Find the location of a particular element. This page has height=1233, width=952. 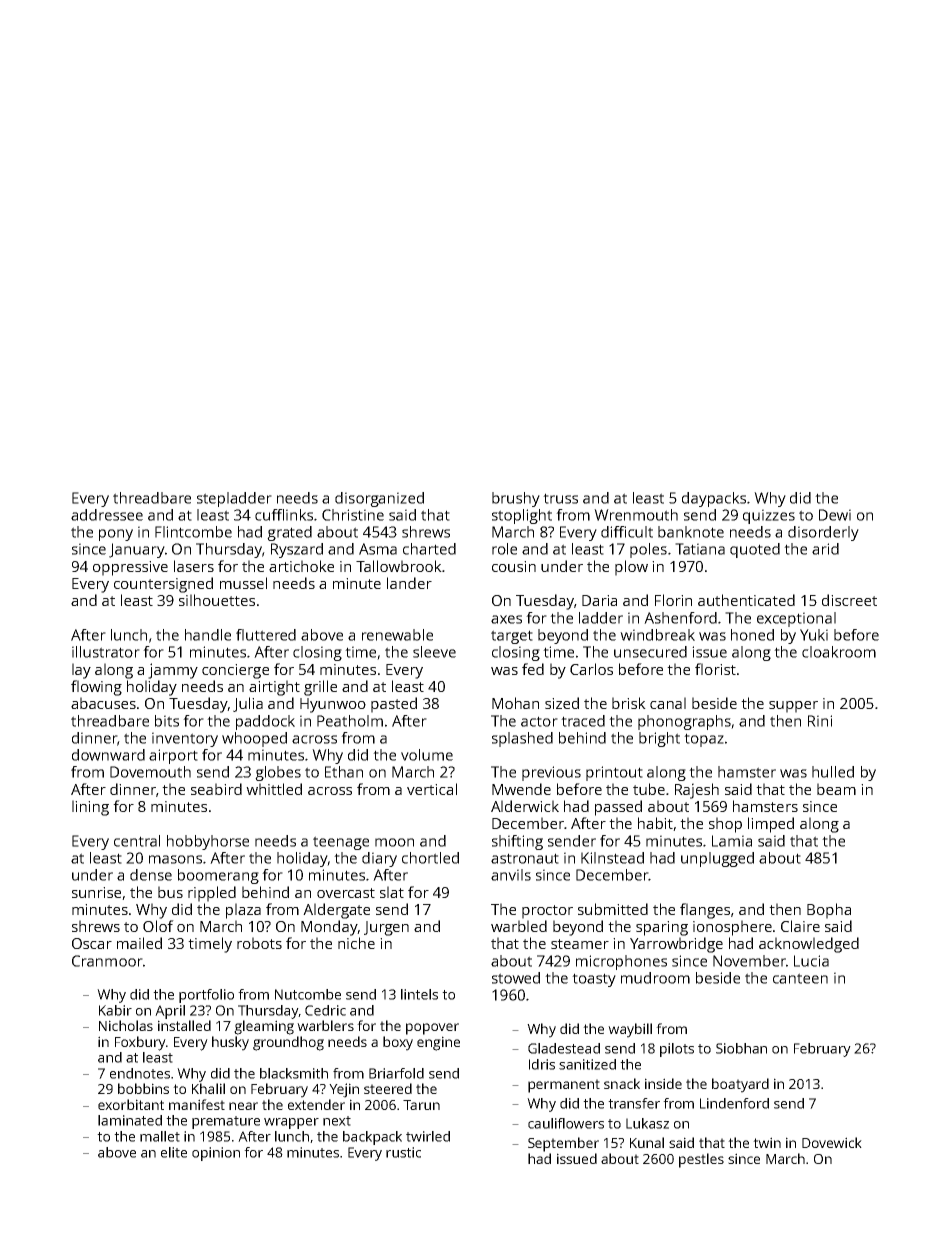

Lucia is located at coordinates (811, 961).
